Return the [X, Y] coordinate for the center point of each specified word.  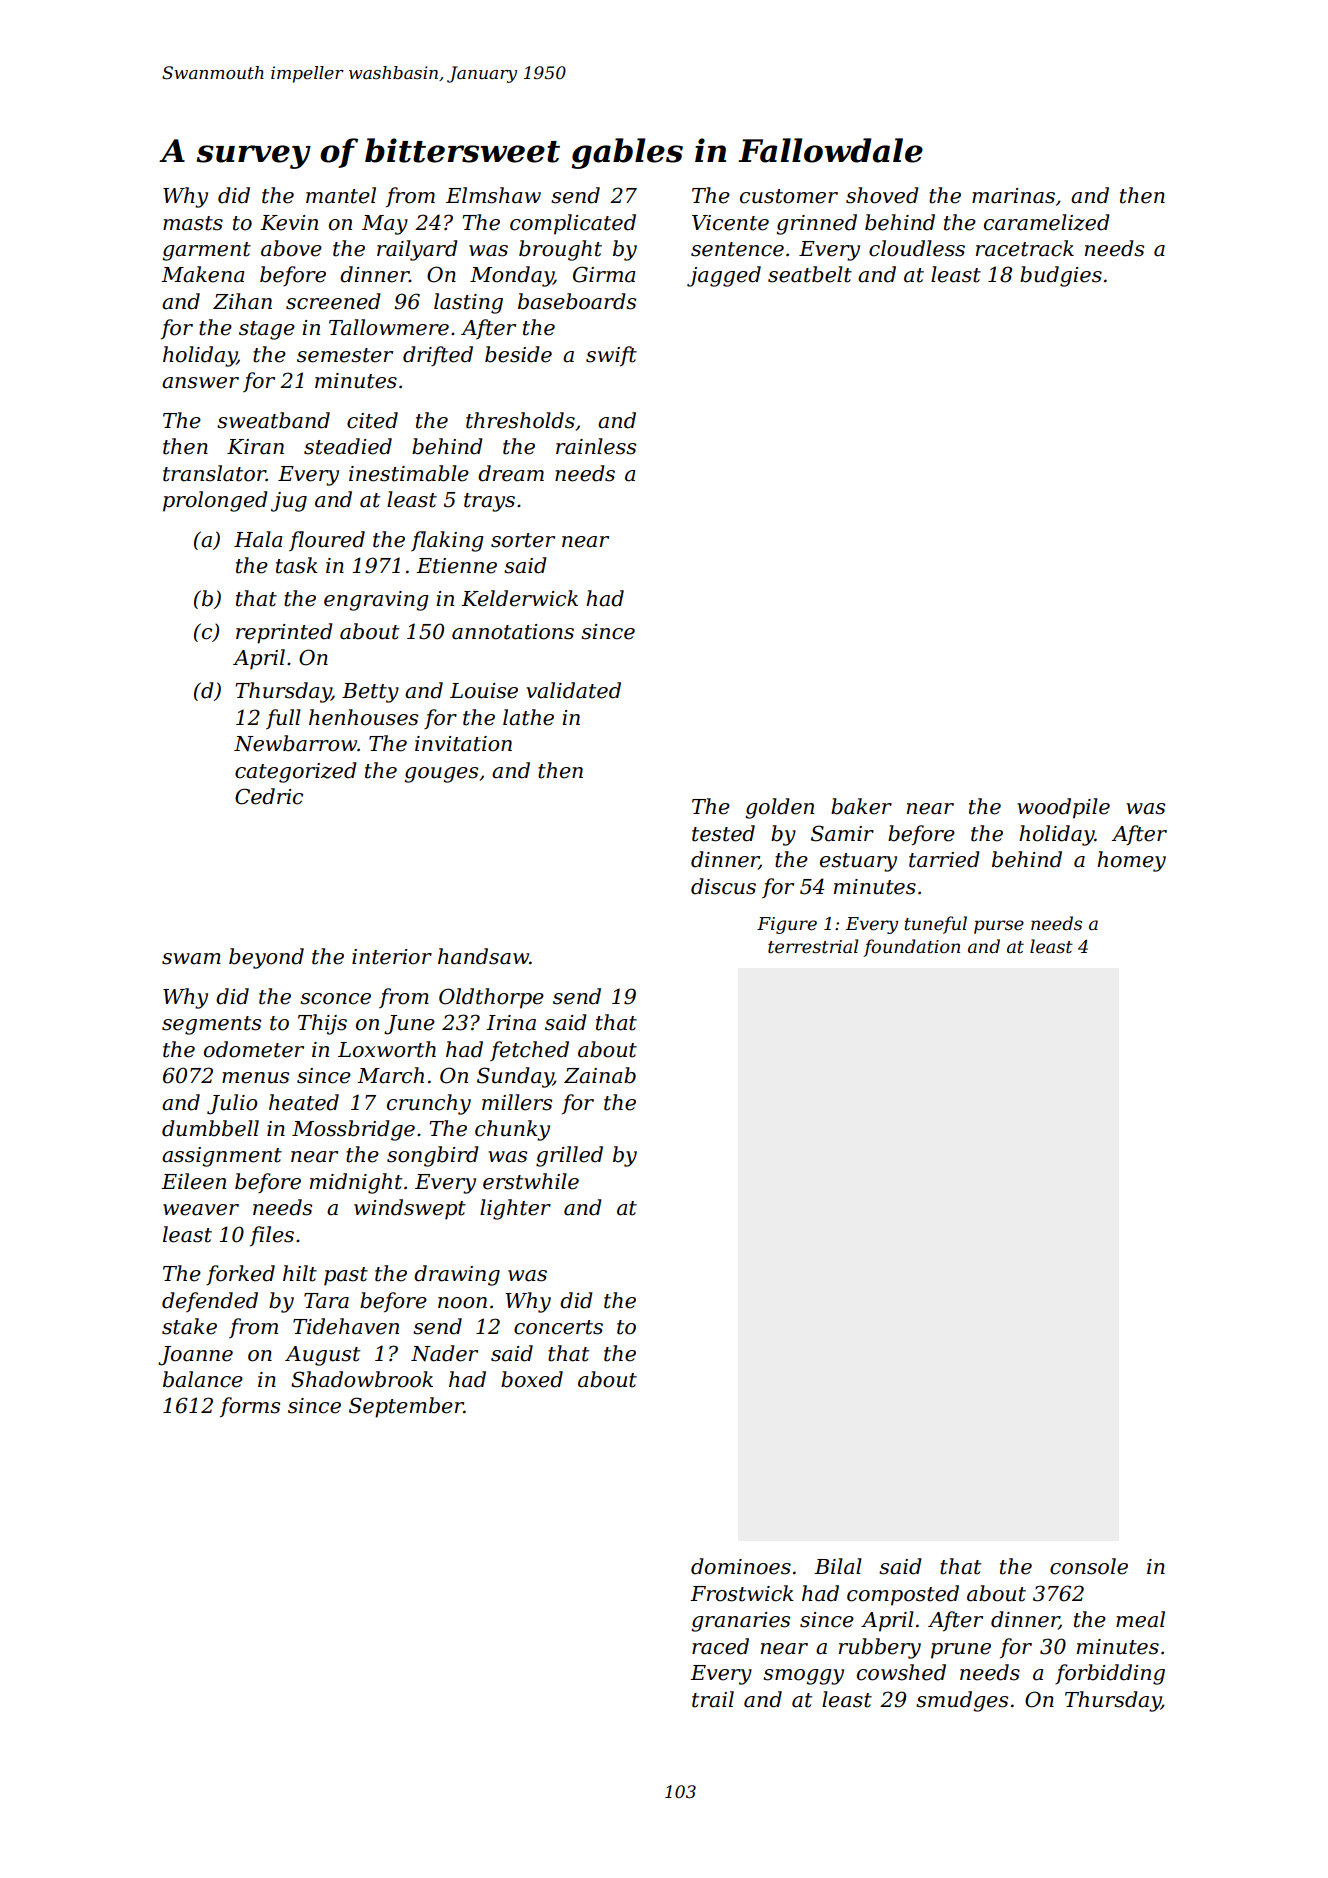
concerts [558, 1327]
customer [789, 196]
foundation [911, 948]
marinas [1013, 196]
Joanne [195, 1356]
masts [193, 223]
